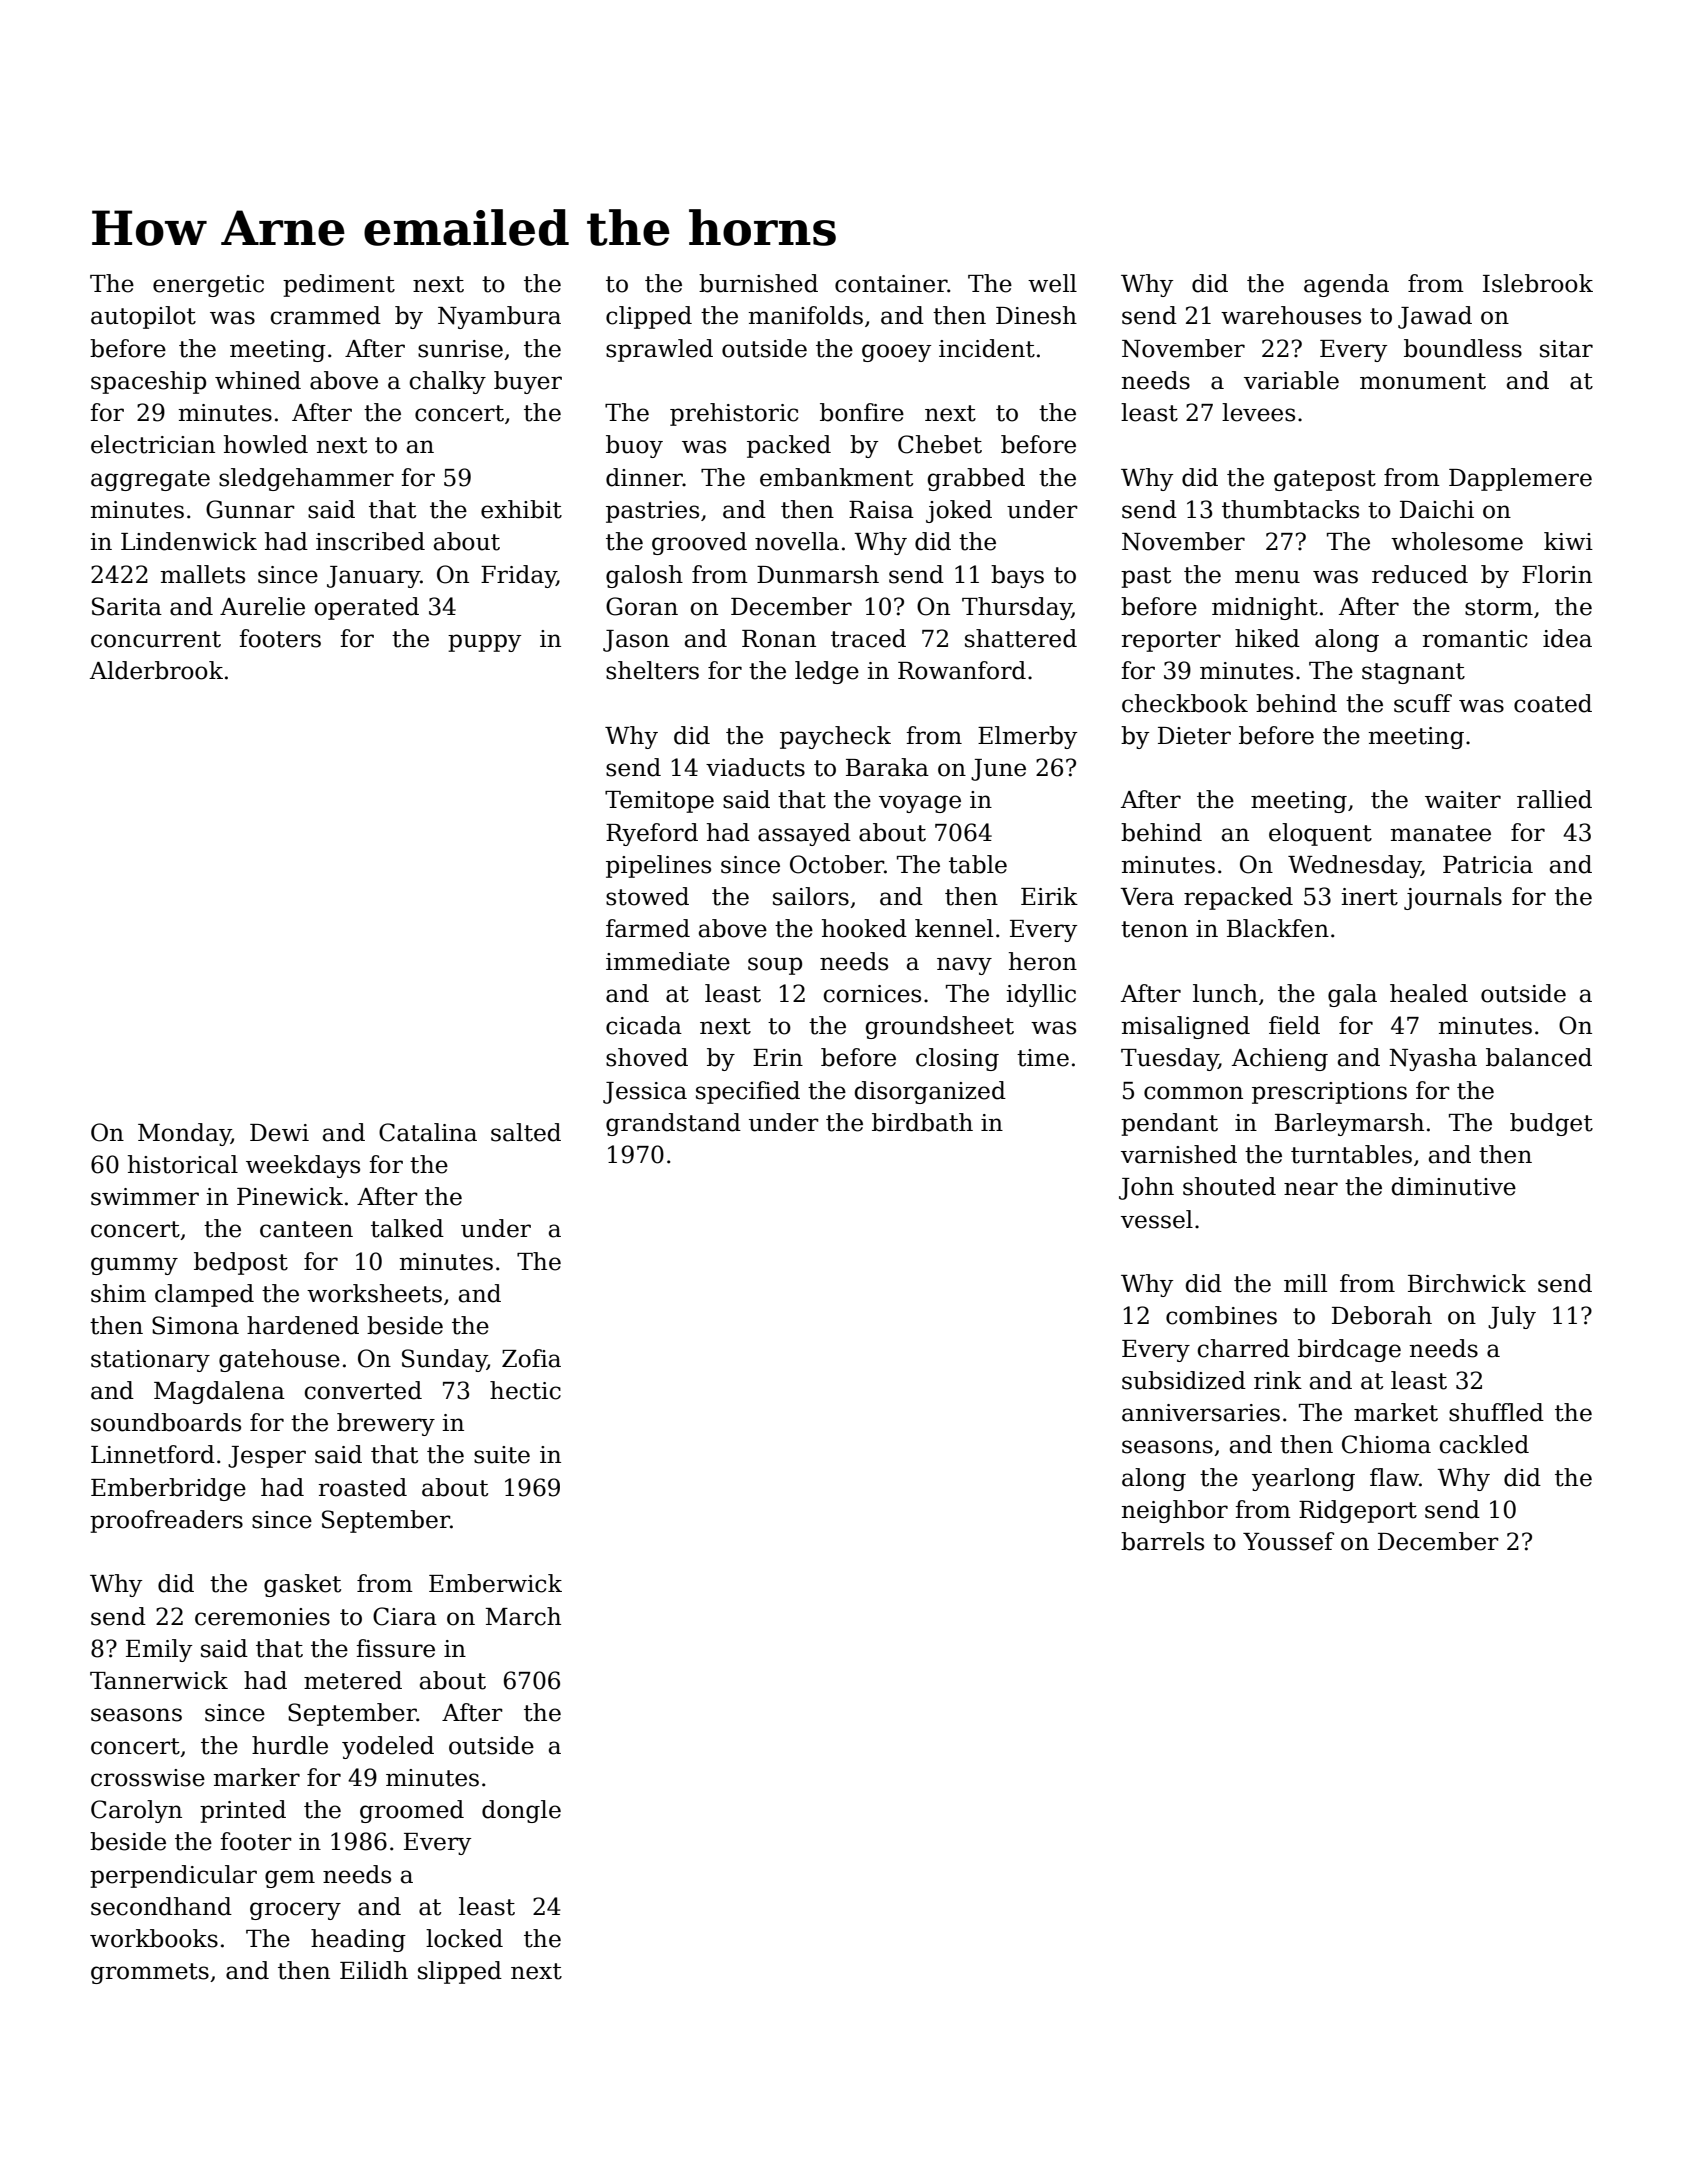 Image resolution: width=1683 pixels, height=2178 pixels. What do you see at coordinates (957, 1059) in the page?
I see `closing` at bounding box center [957, 1059].
